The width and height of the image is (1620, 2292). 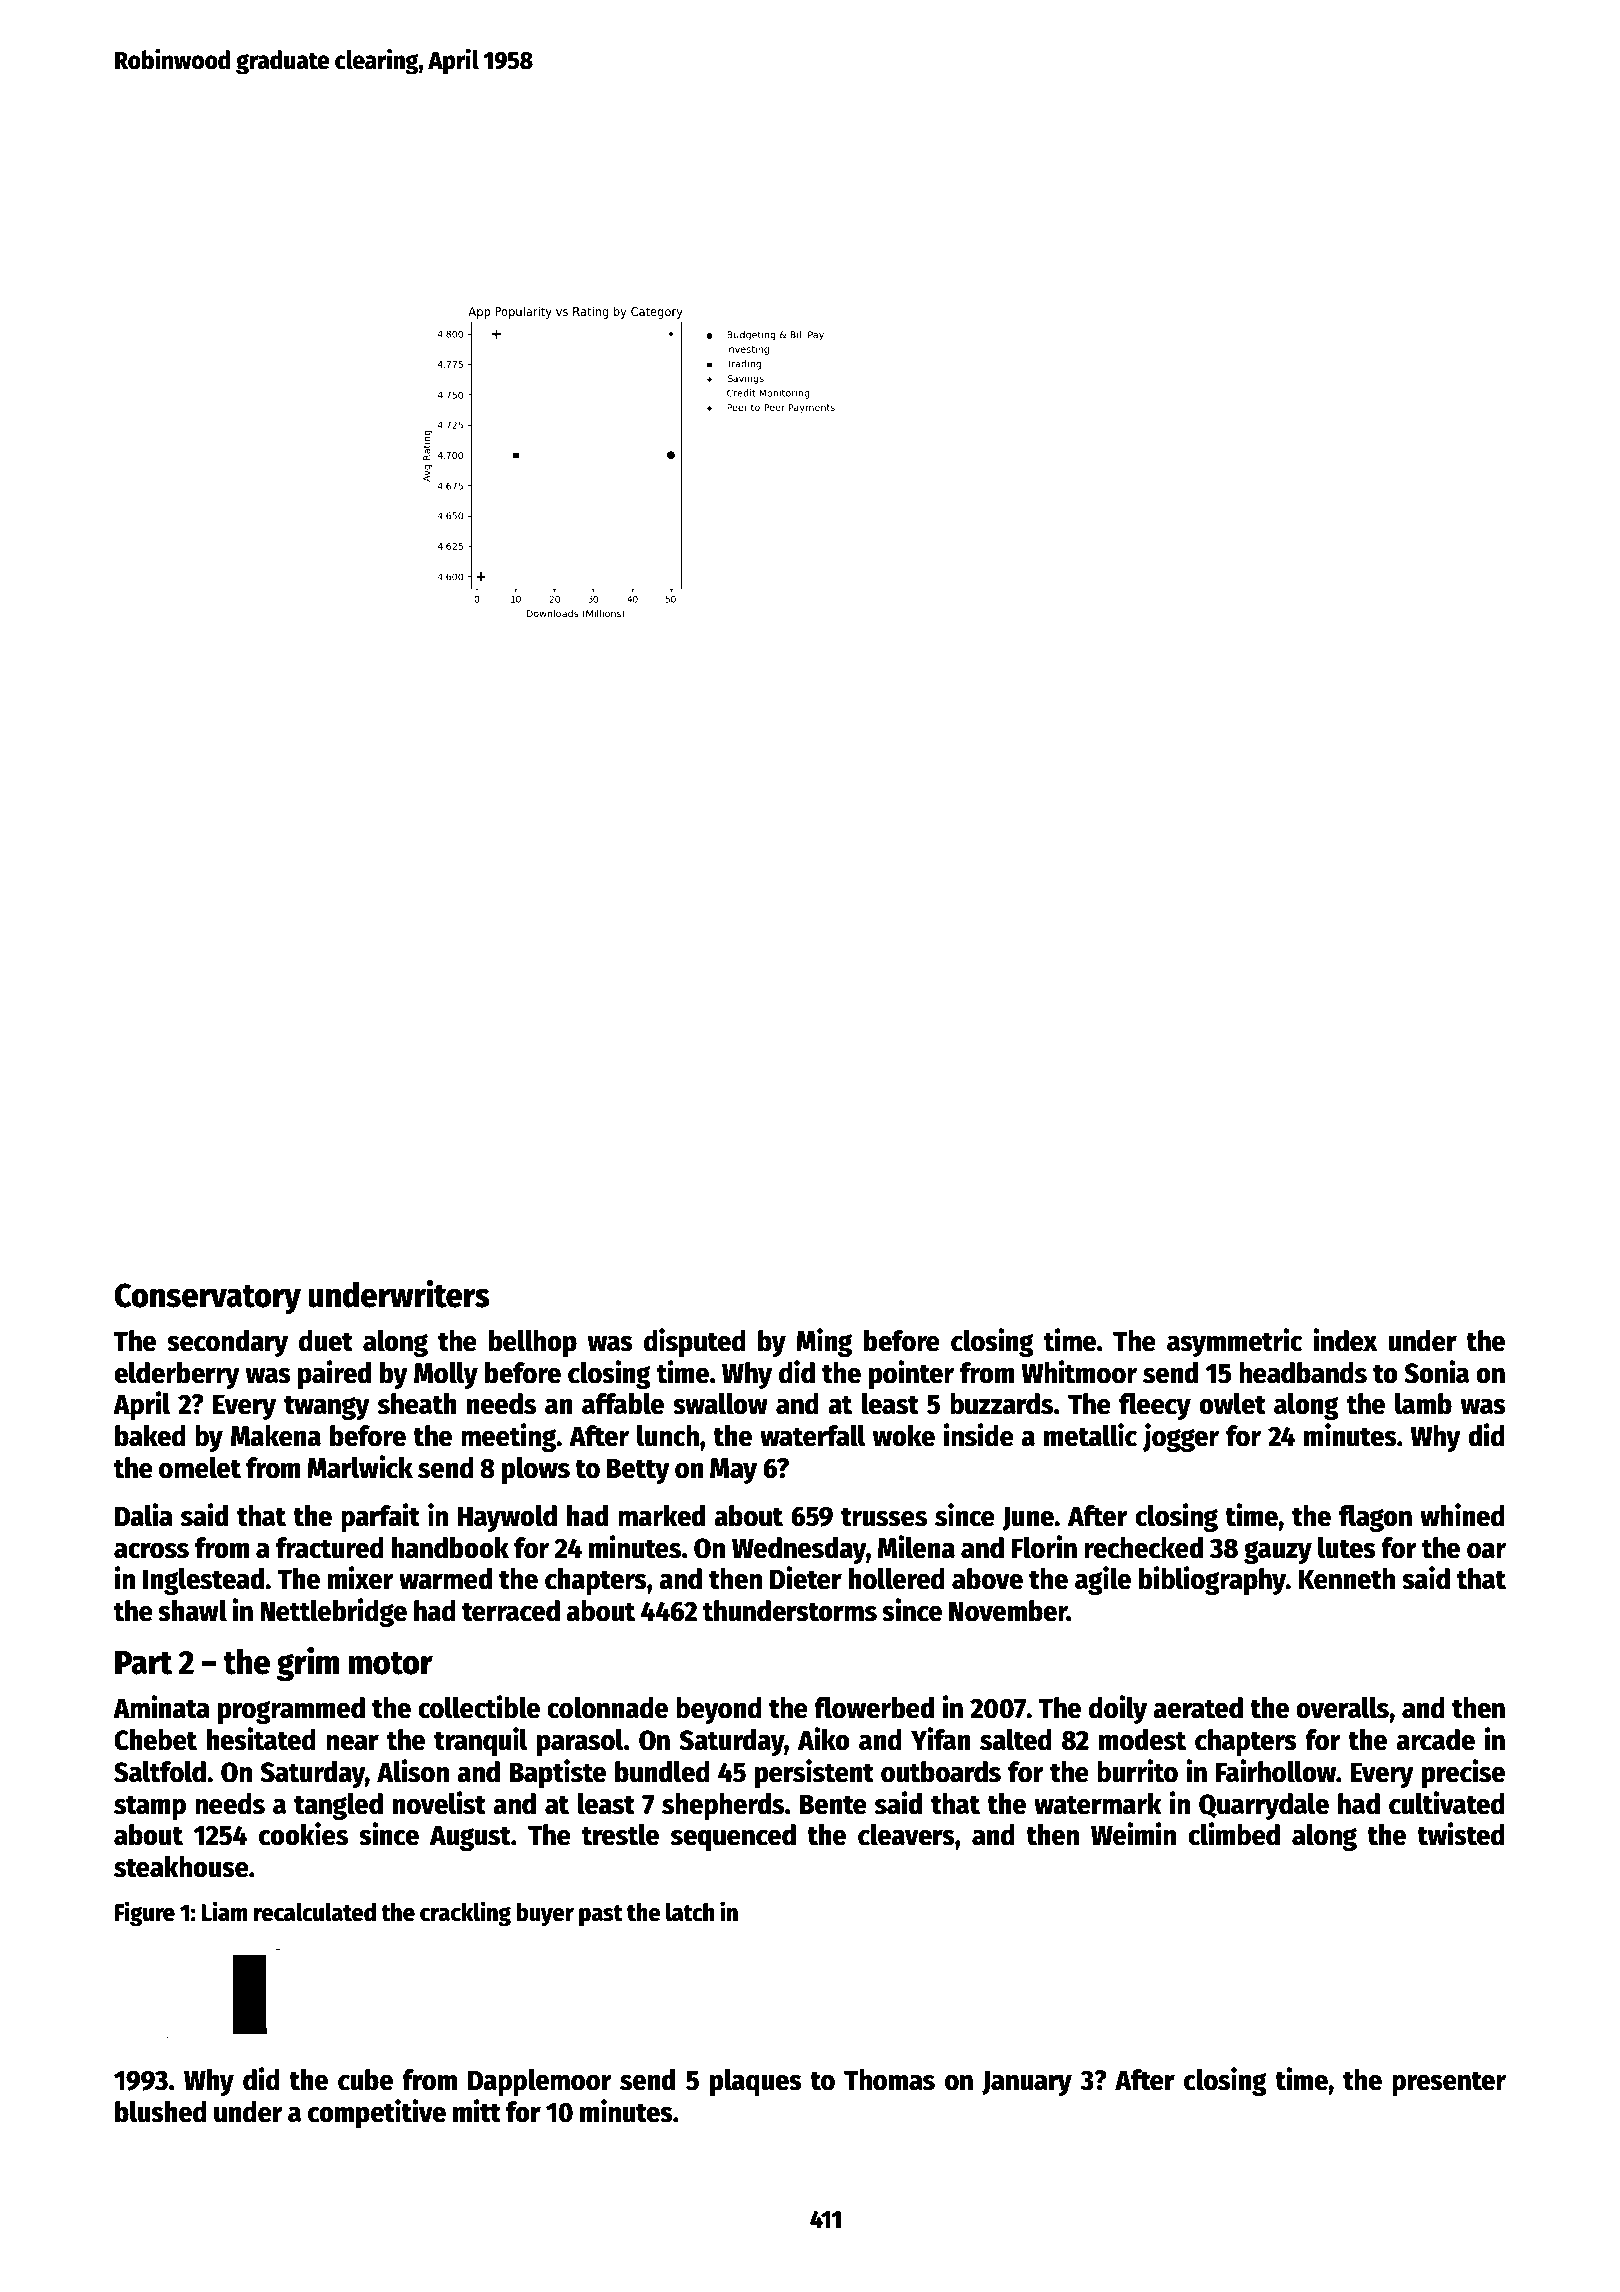 What do you see at coordinates (1234, 1834) in the image?
I see `climbed` at bounding box center [1234, 1834].
